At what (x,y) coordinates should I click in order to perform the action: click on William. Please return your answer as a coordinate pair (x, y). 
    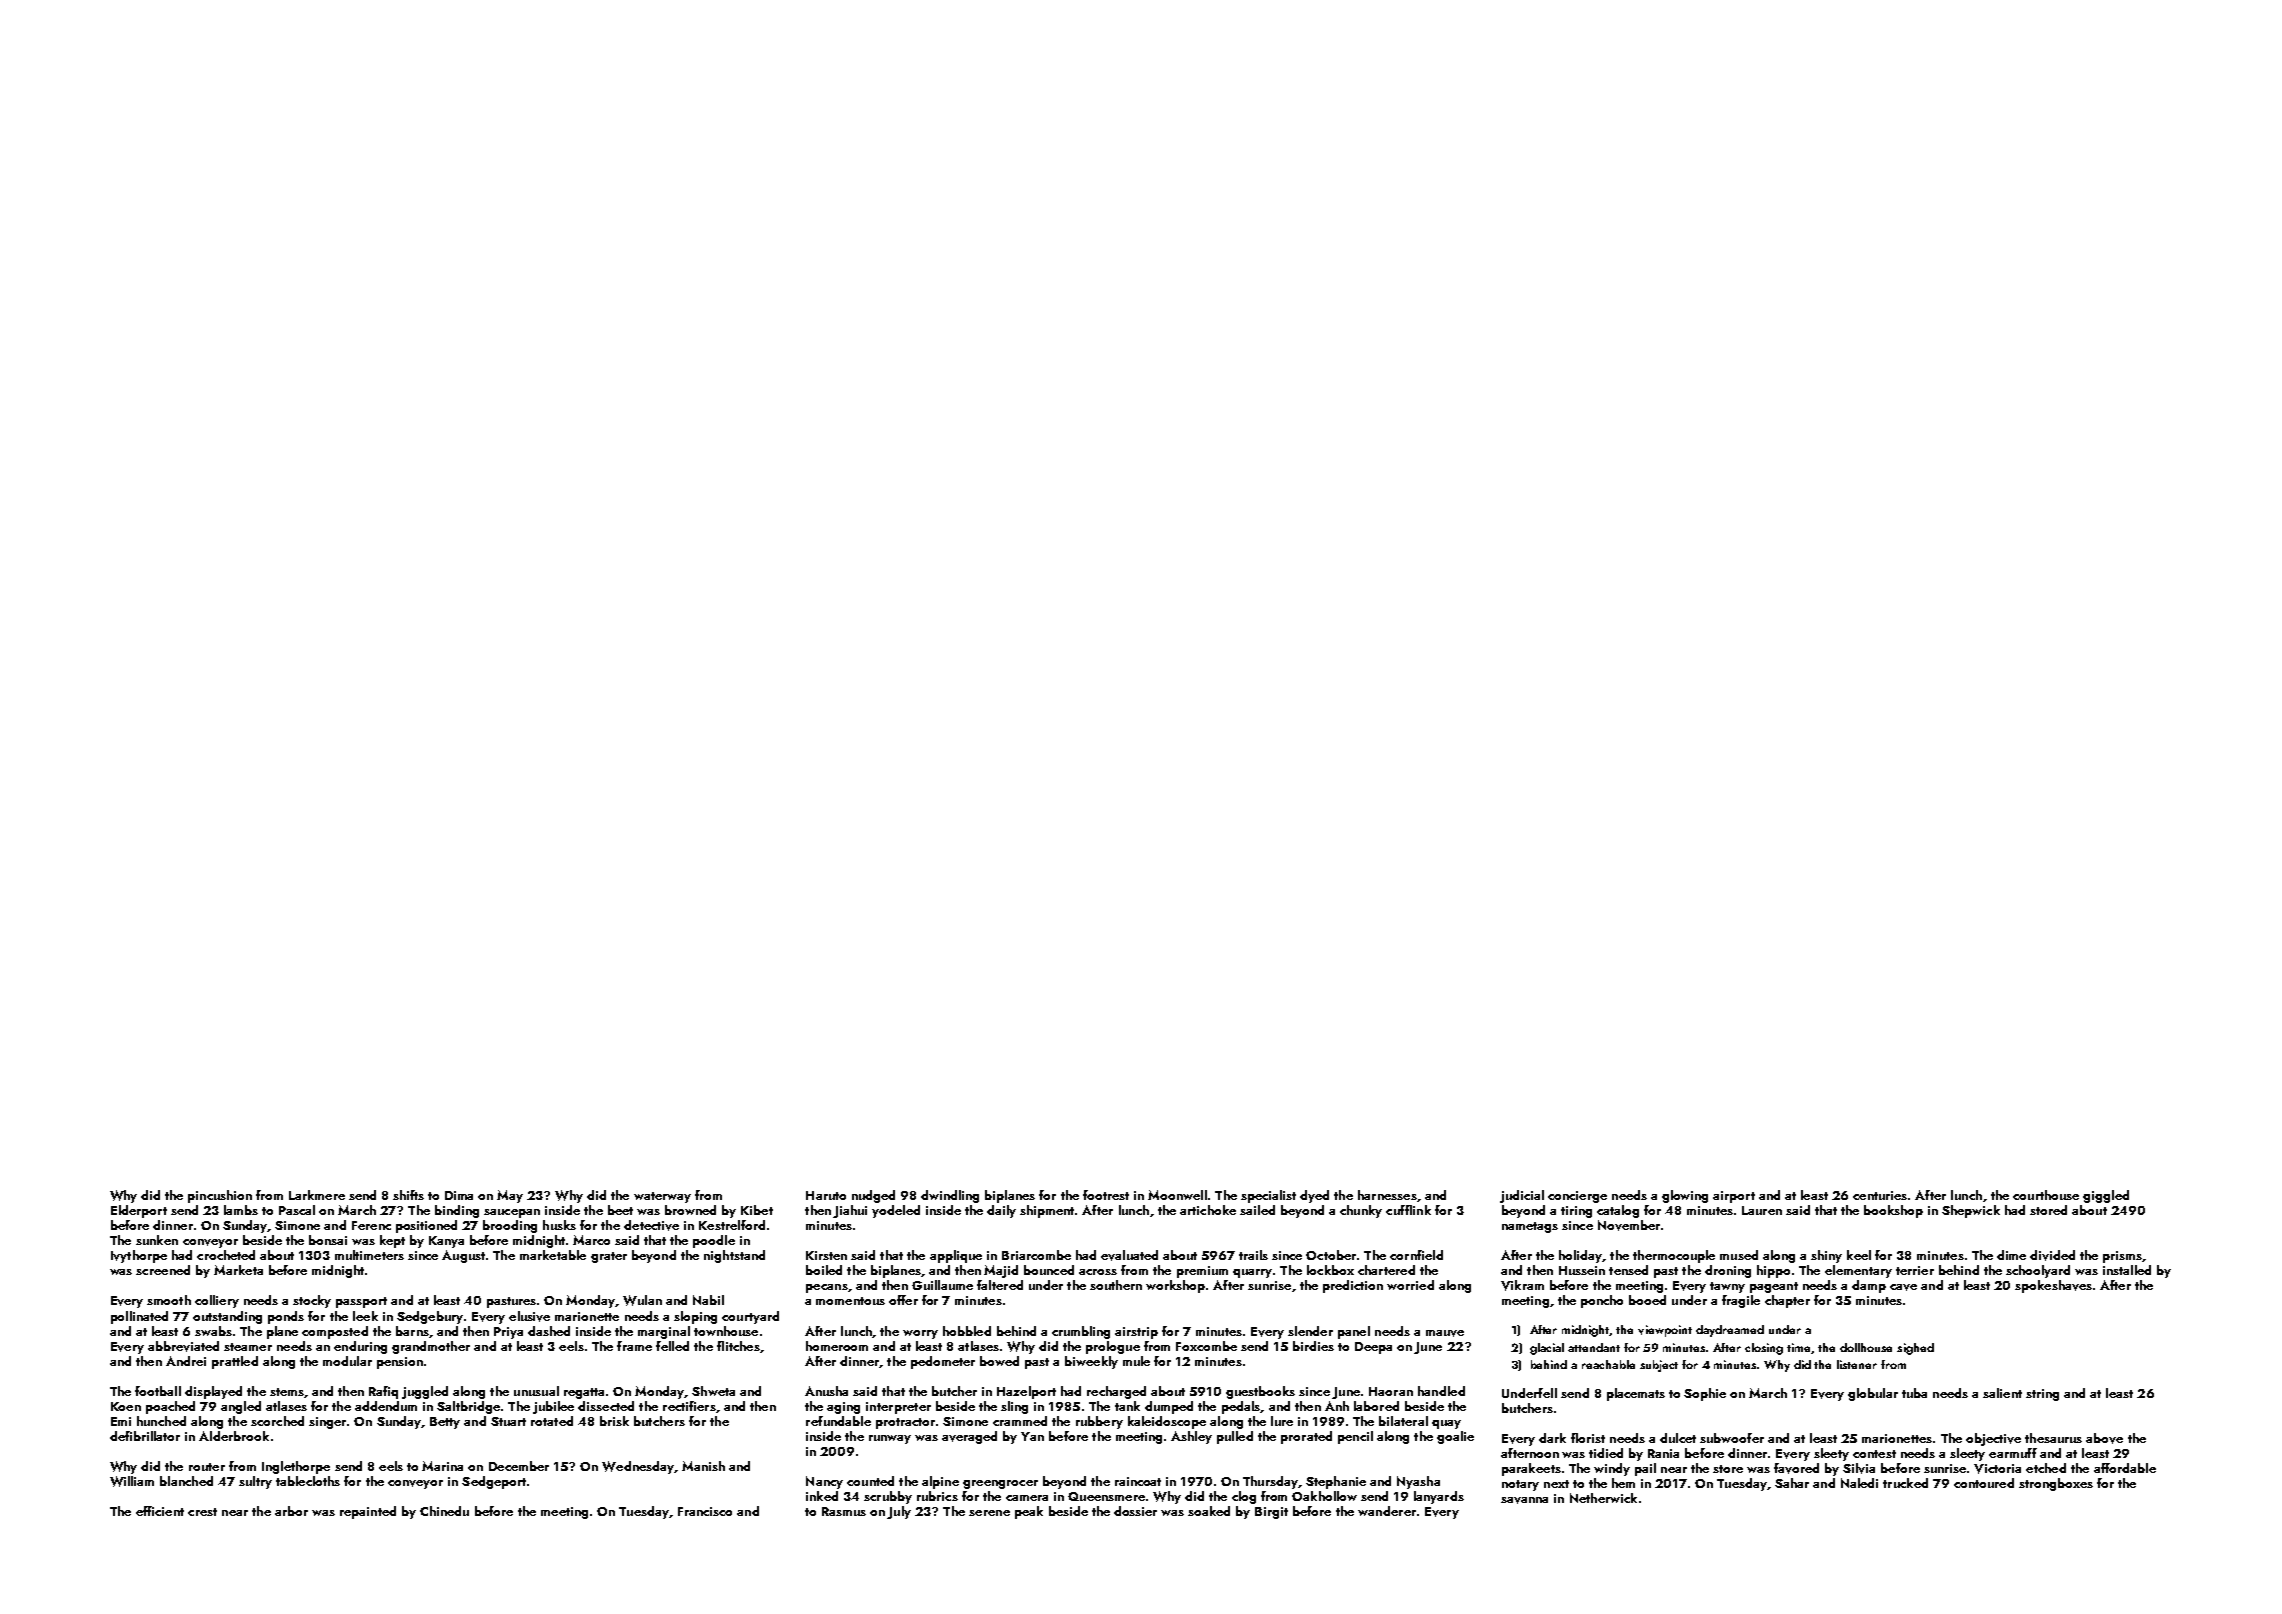
    Looking at the image, I should click on (132, 1481).
